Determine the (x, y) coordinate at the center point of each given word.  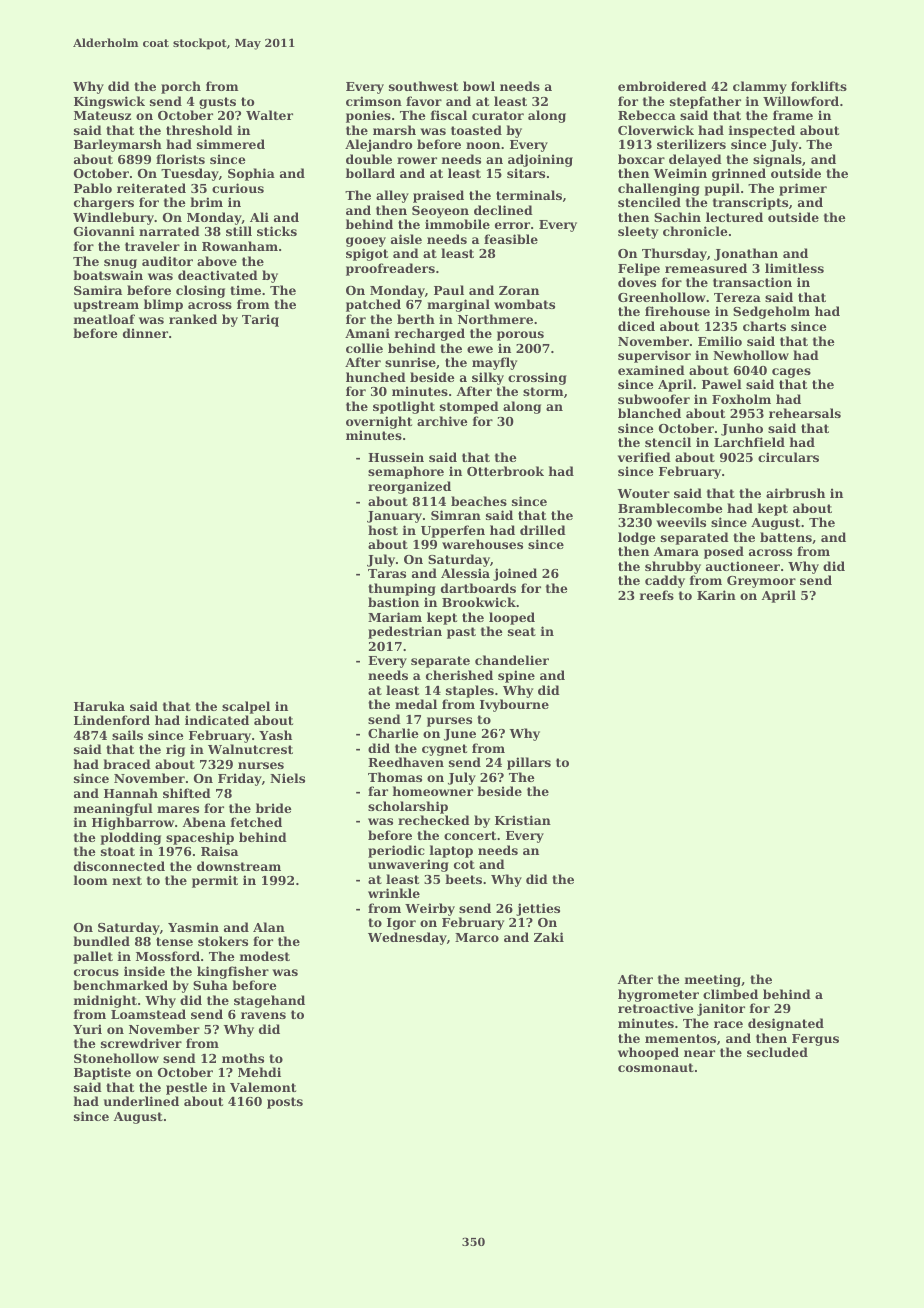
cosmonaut (656, 1067)
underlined (141, 1101)
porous (520, 336)
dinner (145, 333)
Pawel (722, 384)
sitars (526, 173)
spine (516, 676)
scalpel (246, 707)
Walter (269, 115)
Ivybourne (514, 705)
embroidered (662, 86)
